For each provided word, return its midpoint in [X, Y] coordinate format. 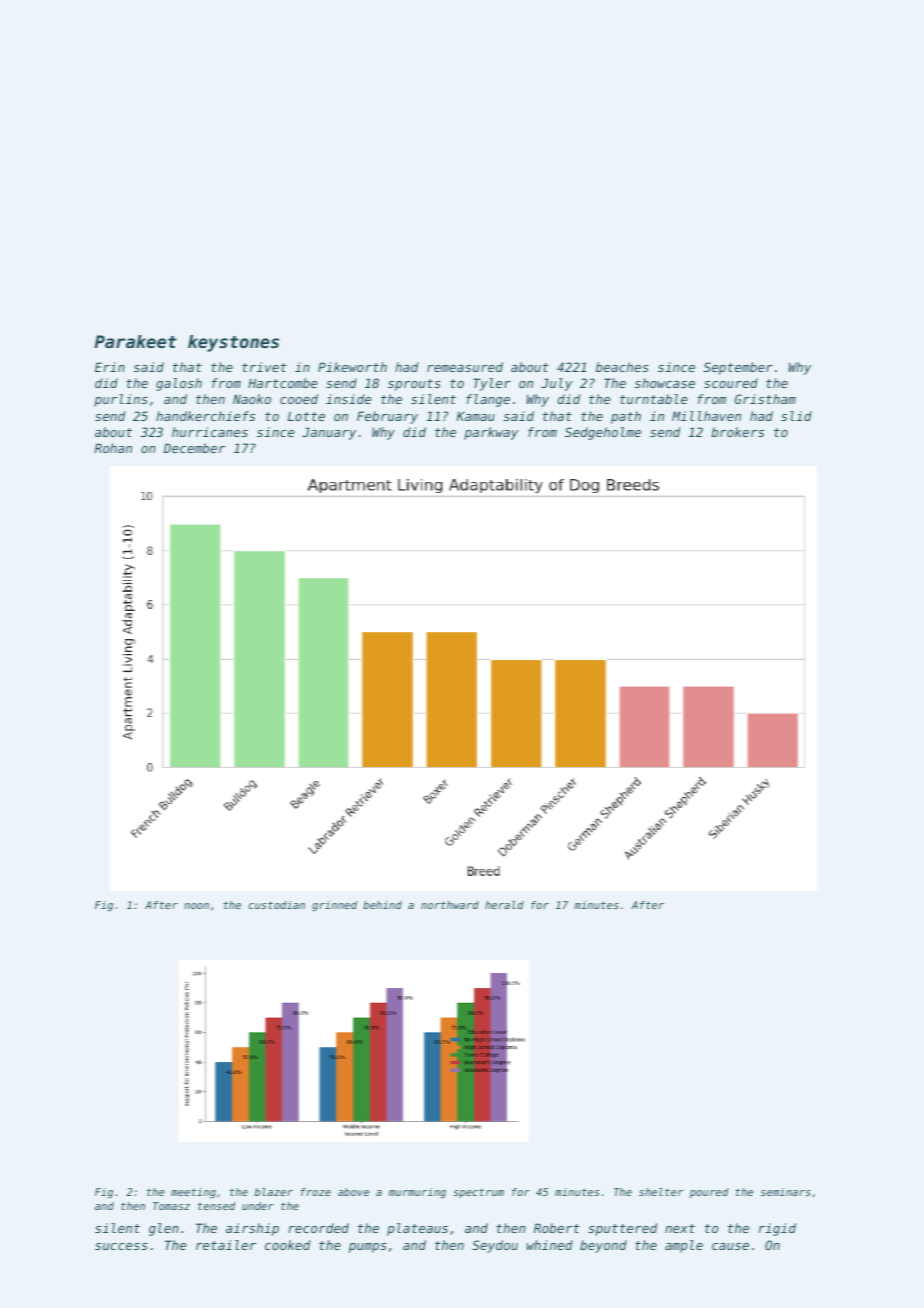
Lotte [306, 416]
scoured [731, 383]
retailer [226, 1245]
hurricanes [210, 432]
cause [730, 1246]
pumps [368, 1248]
